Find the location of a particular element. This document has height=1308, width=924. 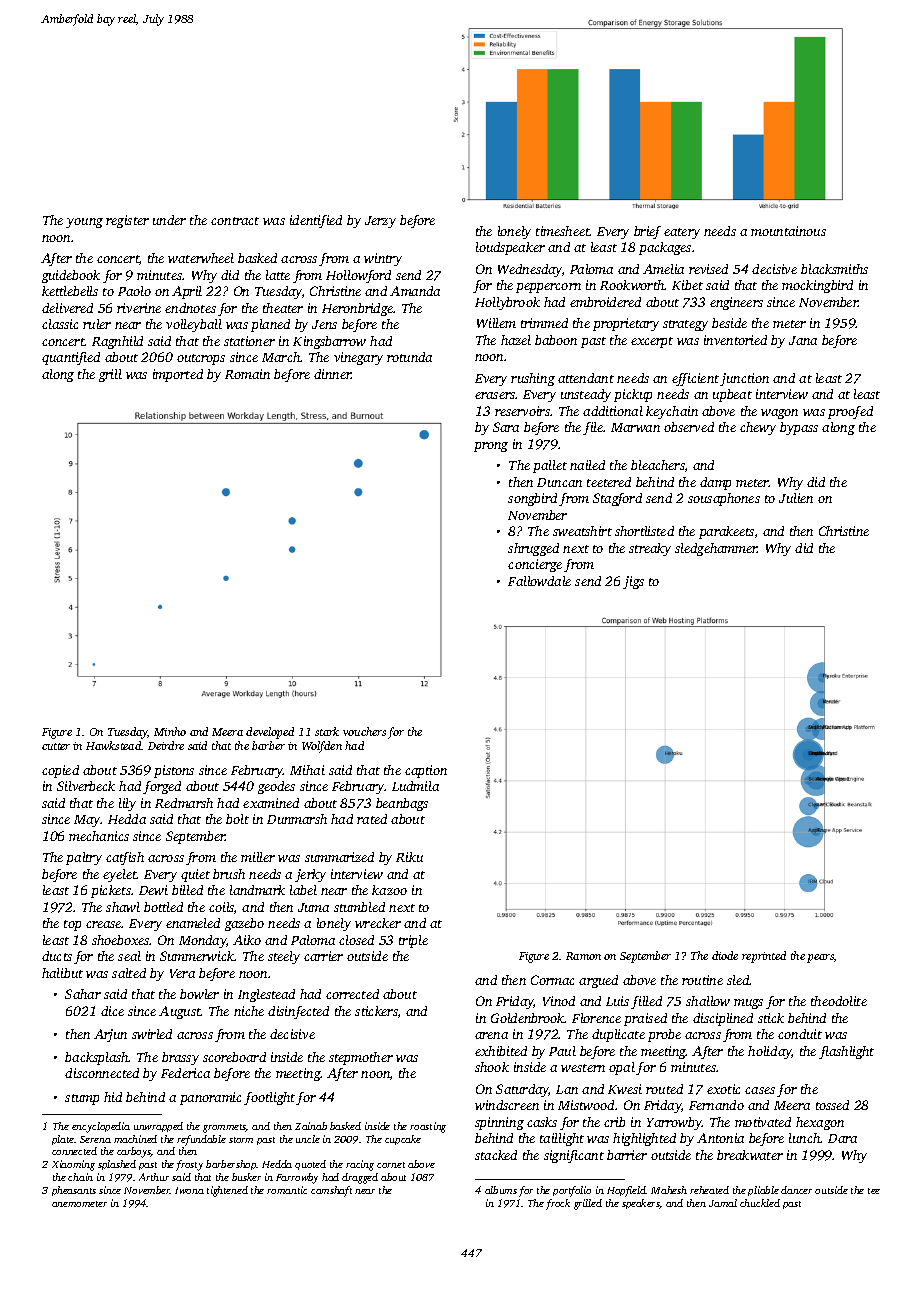

caption is located at coordinates (426, 771).
